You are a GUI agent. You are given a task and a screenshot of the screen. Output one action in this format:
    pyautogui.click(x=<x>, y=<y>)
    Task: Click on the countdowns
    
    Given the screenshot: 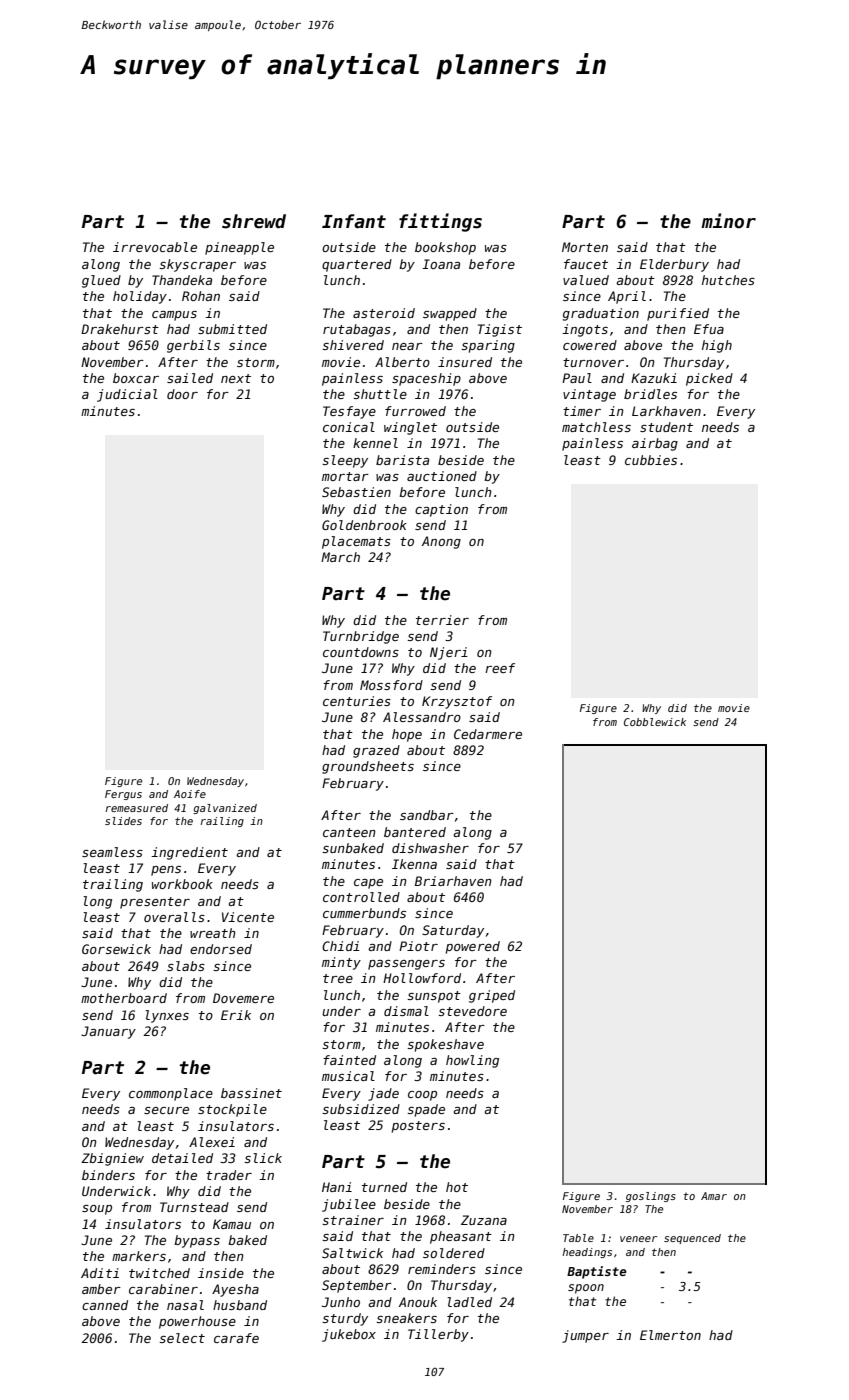 What is the action you would take?
    pyautogui.click(x=361, y=652)
